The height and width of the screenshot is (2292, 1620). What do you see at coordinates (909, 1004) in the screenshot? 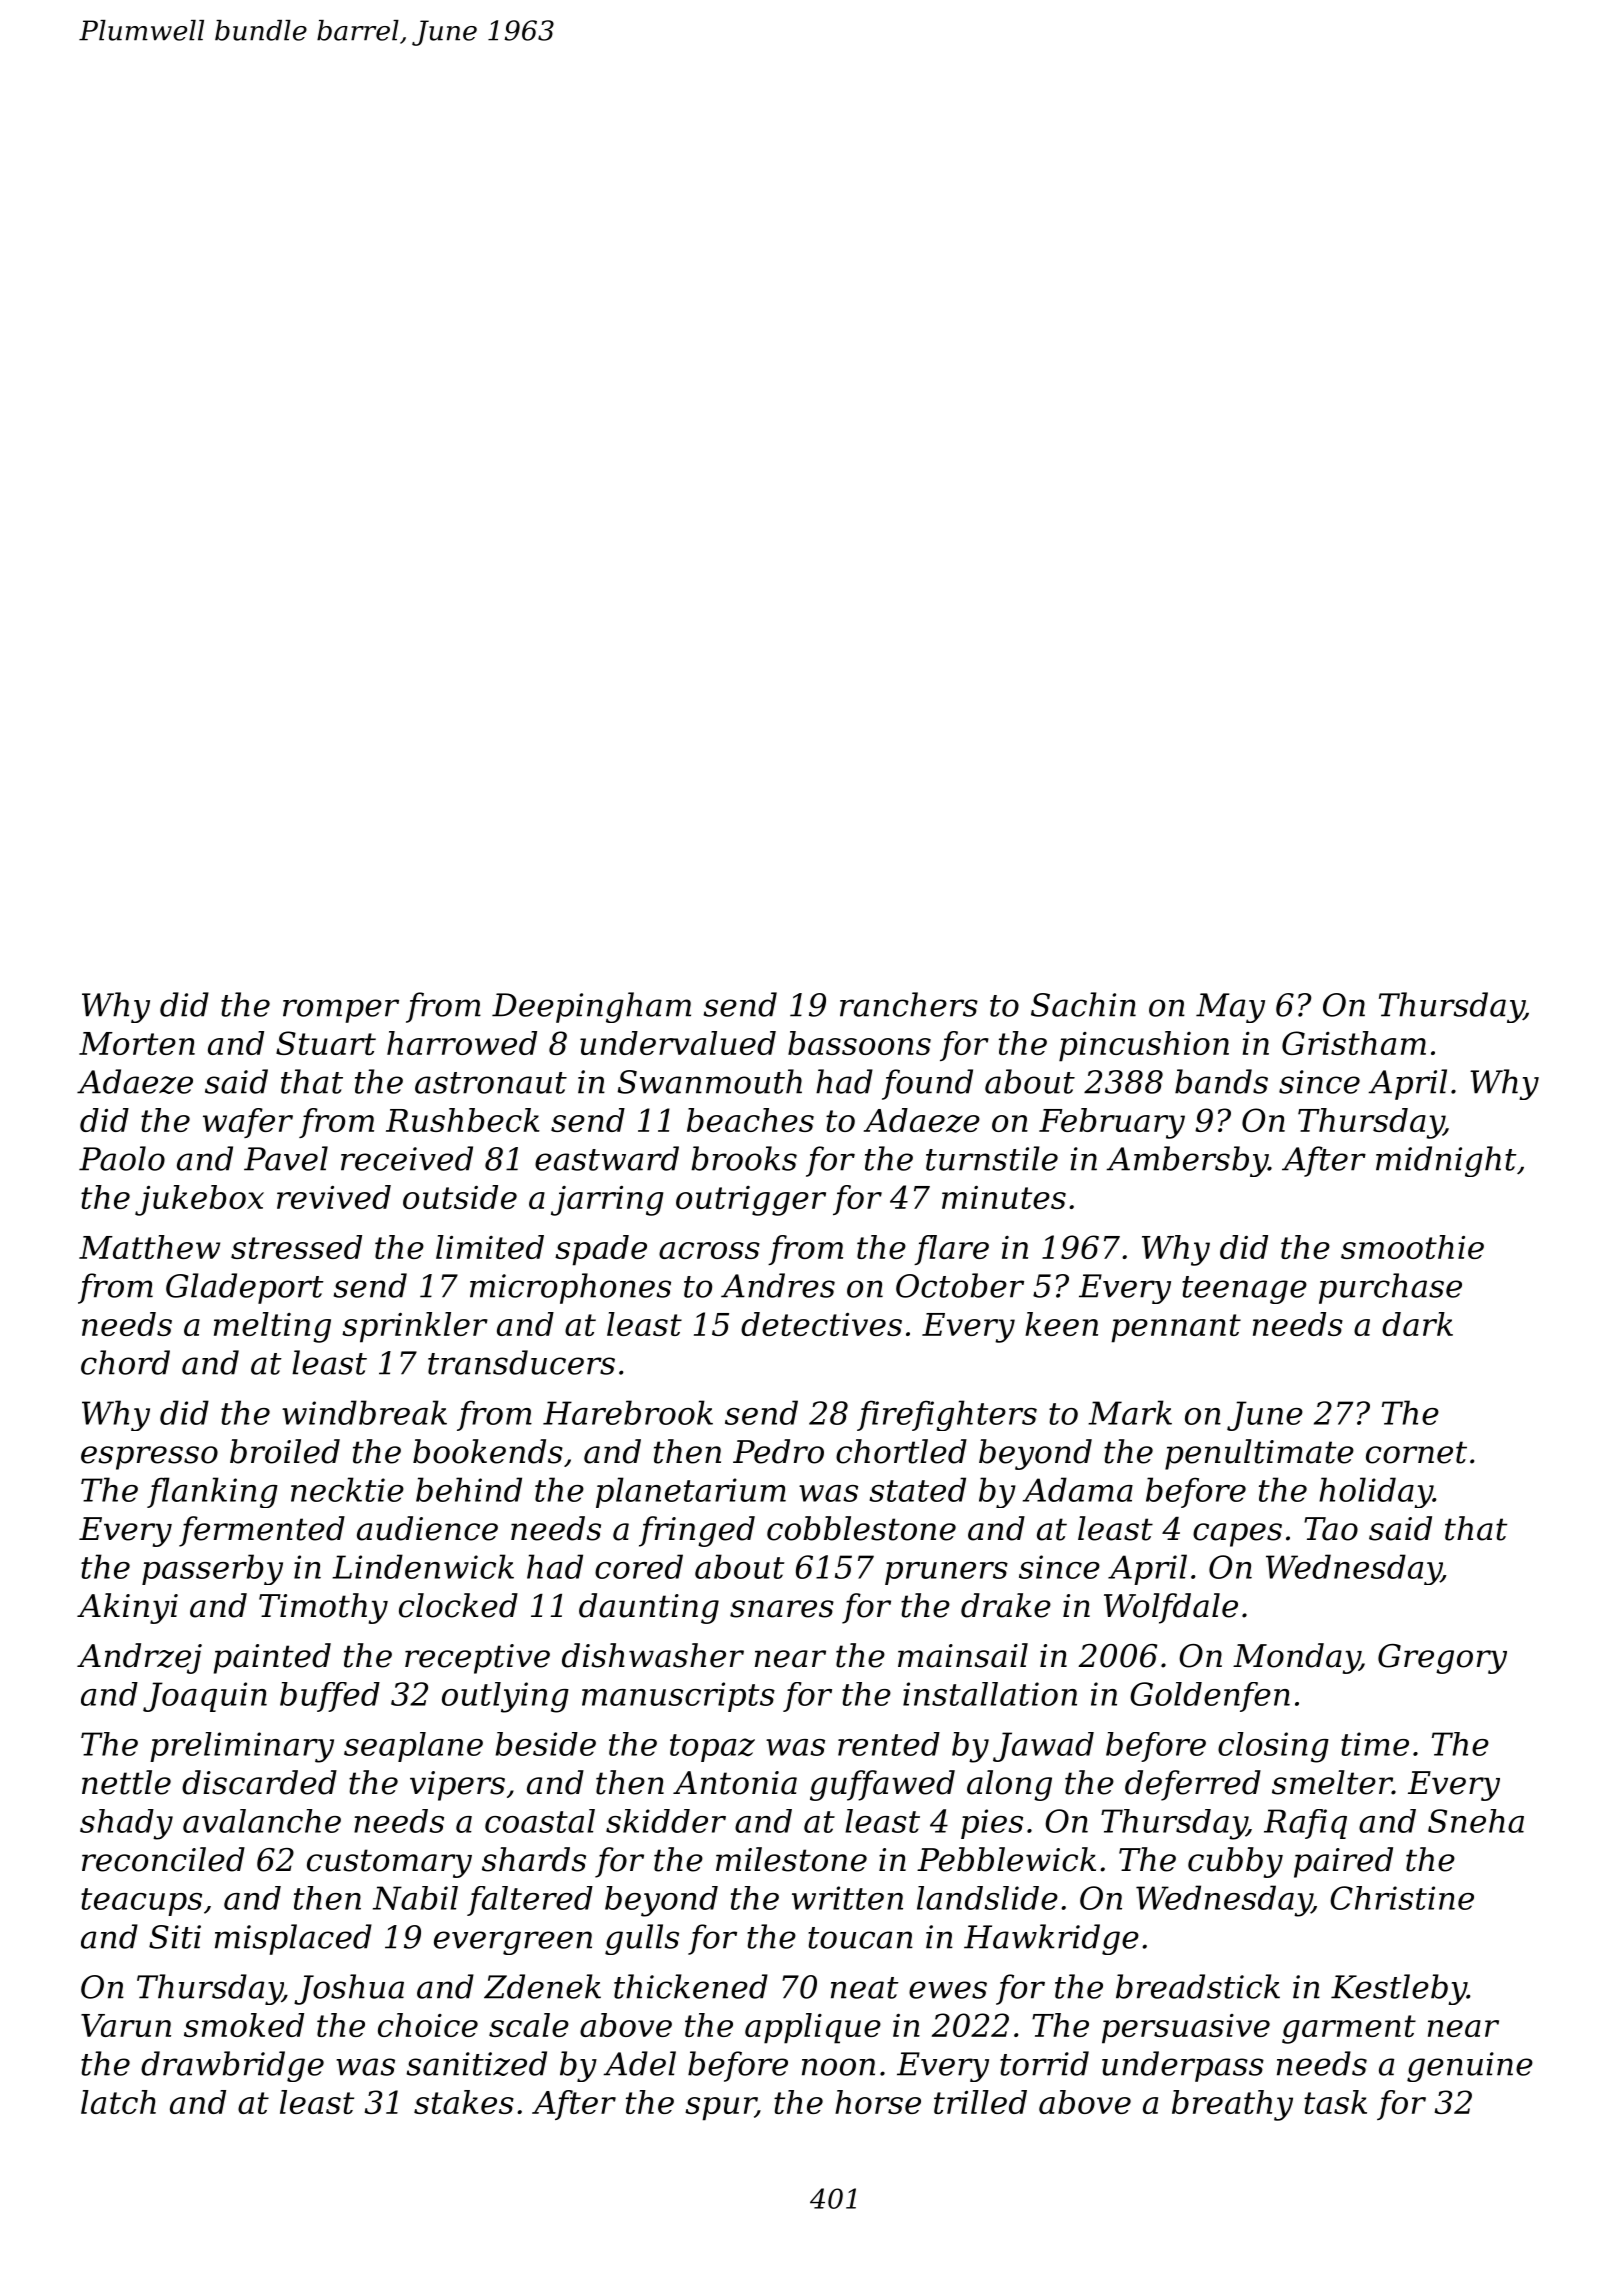
I see `ranchers` at bounding box center [909, 1004].
